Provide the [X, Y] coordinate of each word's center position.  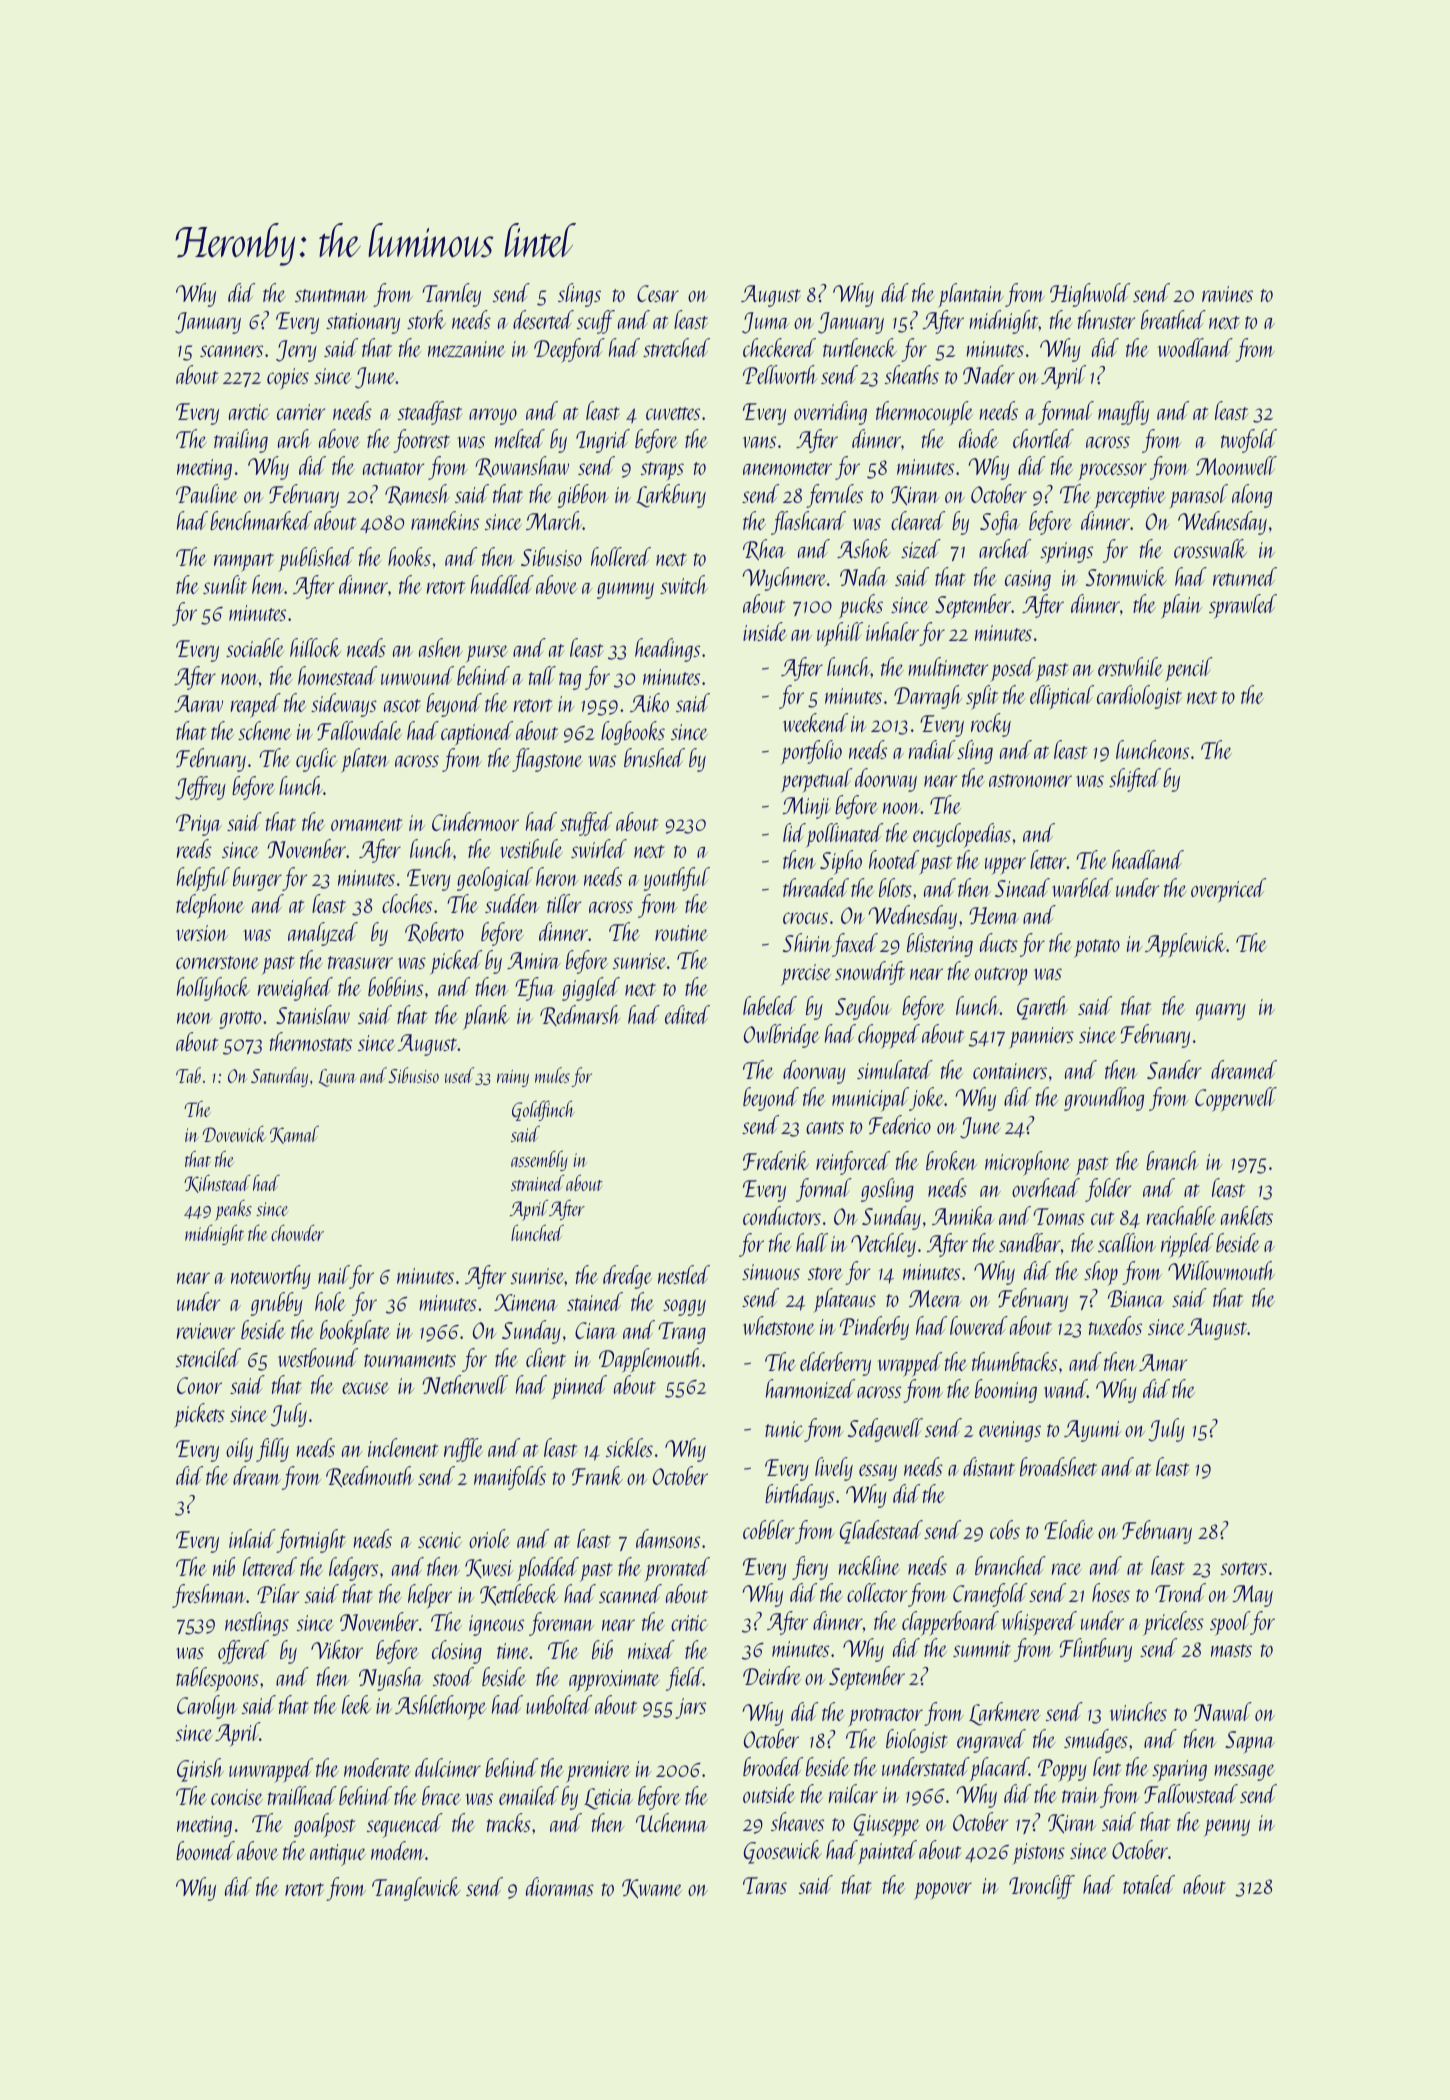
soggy [684, 1307]
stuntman [331, 295]
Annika [963, 1215]
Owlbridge [782, 1036]
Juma [765, 323]
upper [1005, 866]
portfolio [812, 752]
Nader [989, 374]
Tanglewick [416, 1889]
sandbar [1030, 1242]
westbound [318, 1357]
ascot [402, 705]
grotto [240, 1020]
